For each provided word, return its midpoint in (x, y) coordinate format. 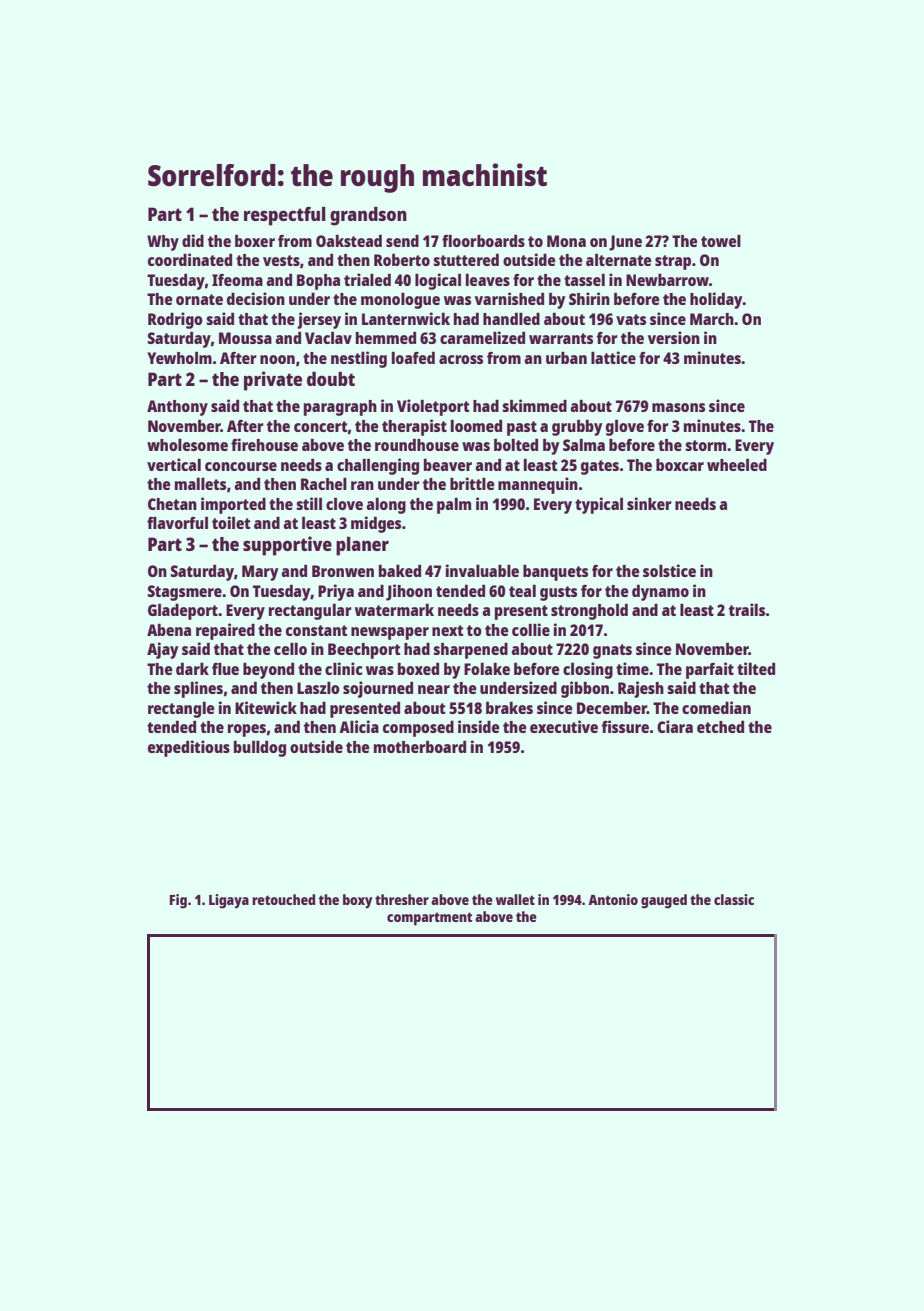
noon (277, 359)
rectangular (310, 611)
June (625, 243)
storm (705, 445)
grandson (368, 216)
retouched (283, 899)
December (612, 707)
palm (454, 505)
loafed (413, 357)
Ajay (163, 650)
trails (747, 609)
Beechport (364, 651)
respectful (285, 216)
